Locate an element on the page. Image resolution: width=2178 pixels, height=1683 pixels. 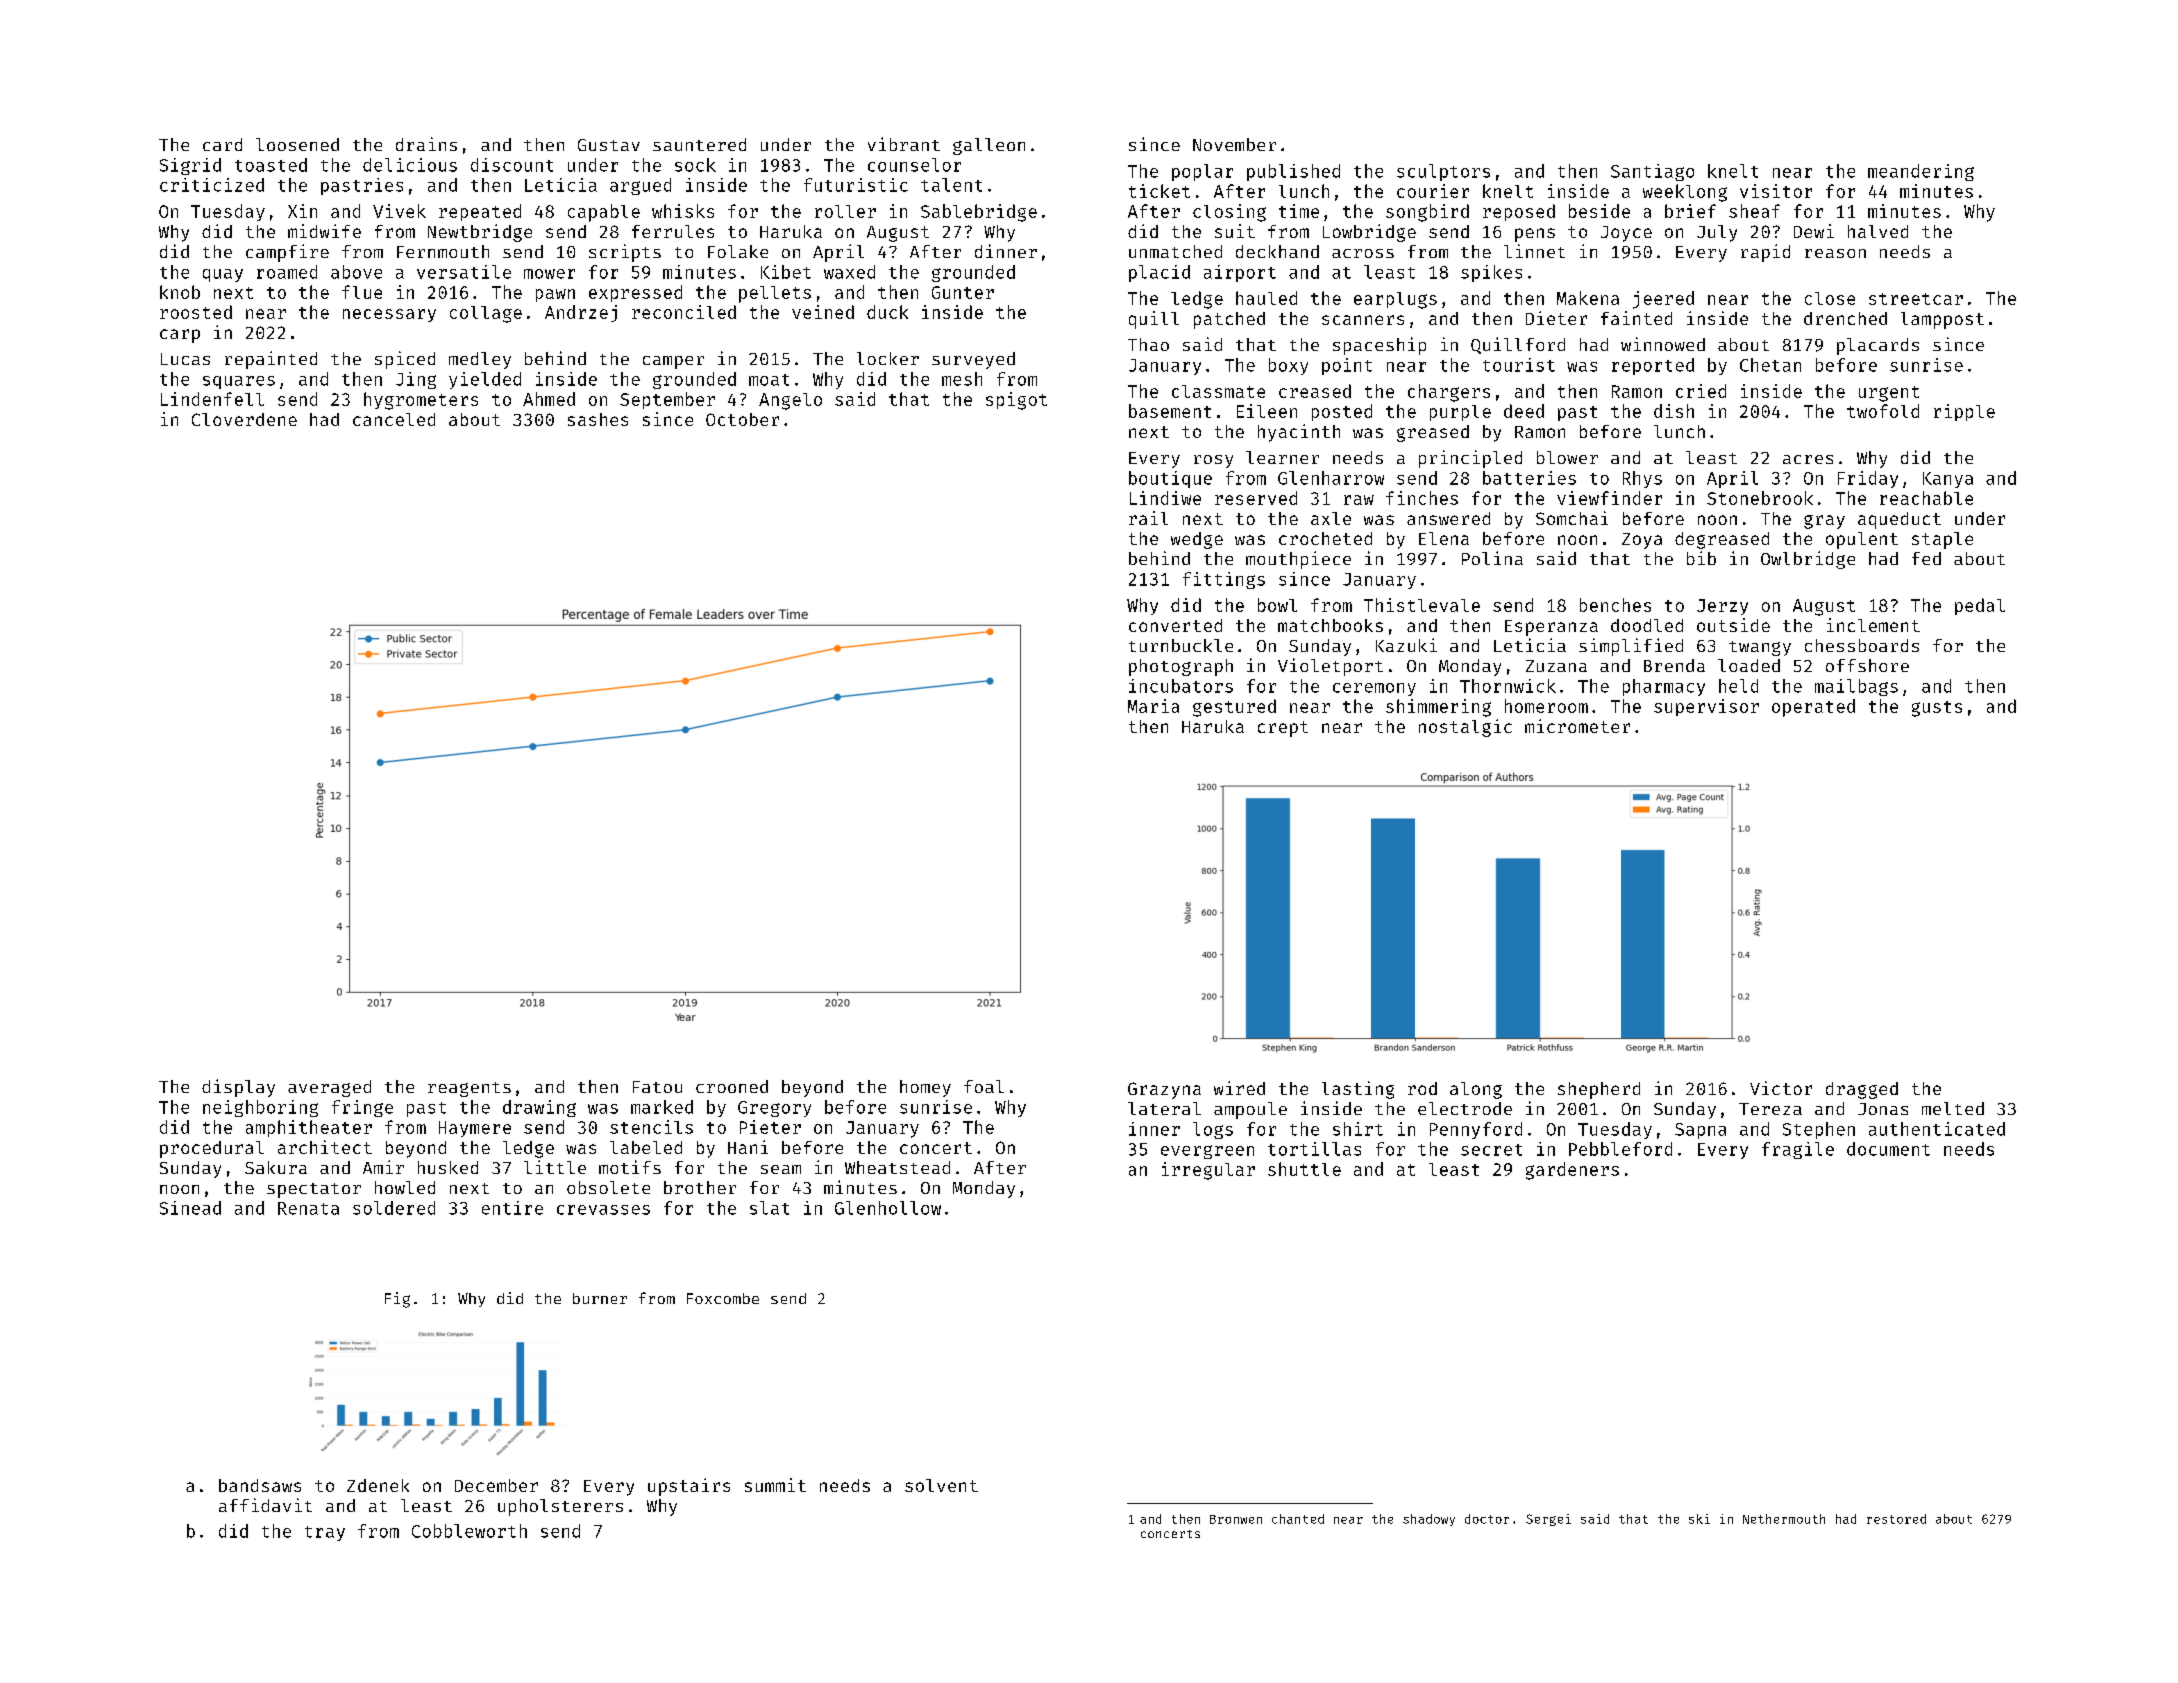
display is located at coordinates (238, 1088).
